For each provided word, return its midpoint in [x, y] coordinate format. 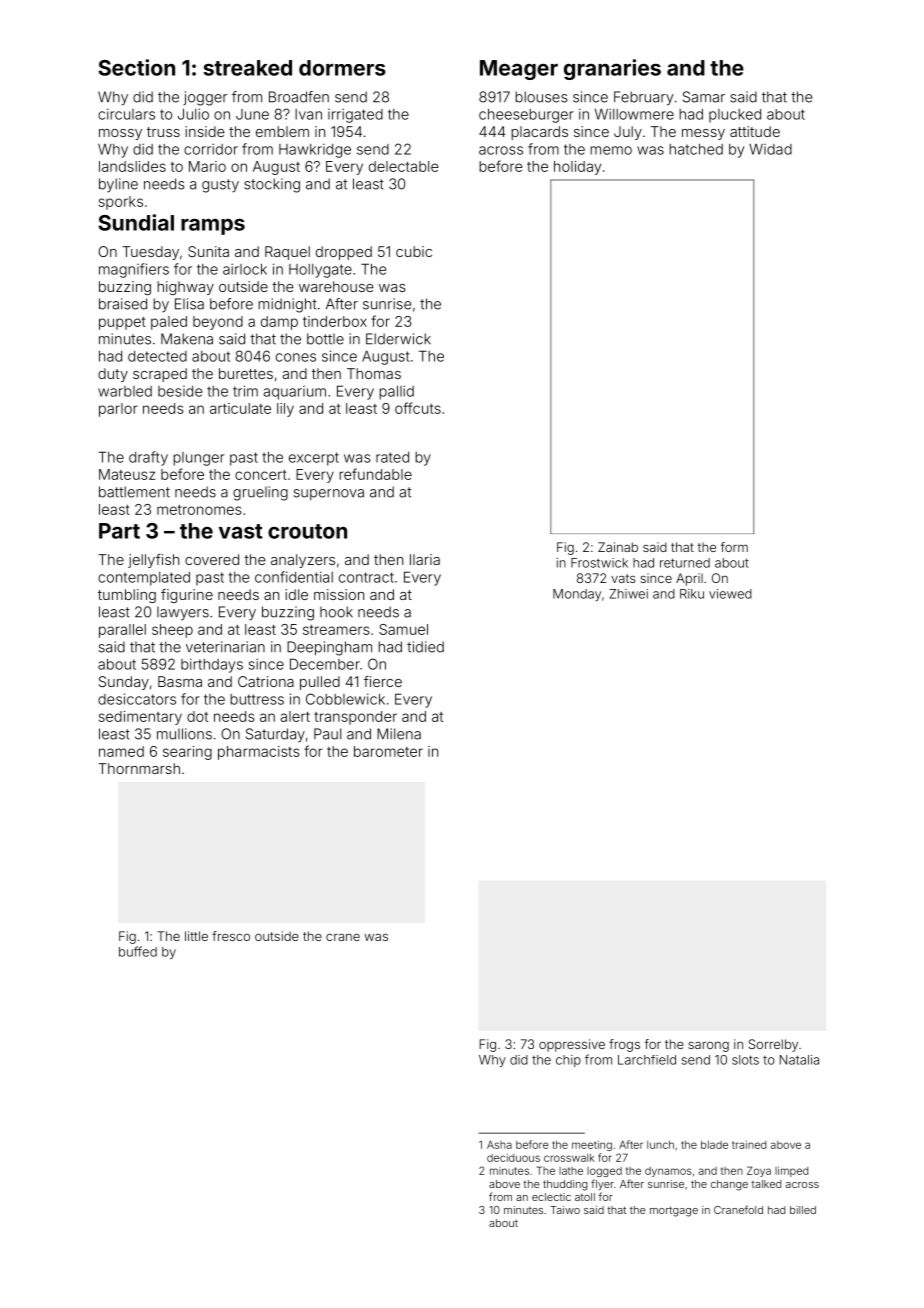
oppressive [572, 1045]
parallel [122, 631]
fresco [231, 936]
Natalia [799, 1060]
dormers [342, 68]
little [196, 936]
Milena [399, 734]
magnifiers [134, 270]
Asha [499, 1144]
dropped [344, 253]
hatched [696, 149]
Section [136, 67]
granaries [612, 69]
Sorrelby [773, 1045]
